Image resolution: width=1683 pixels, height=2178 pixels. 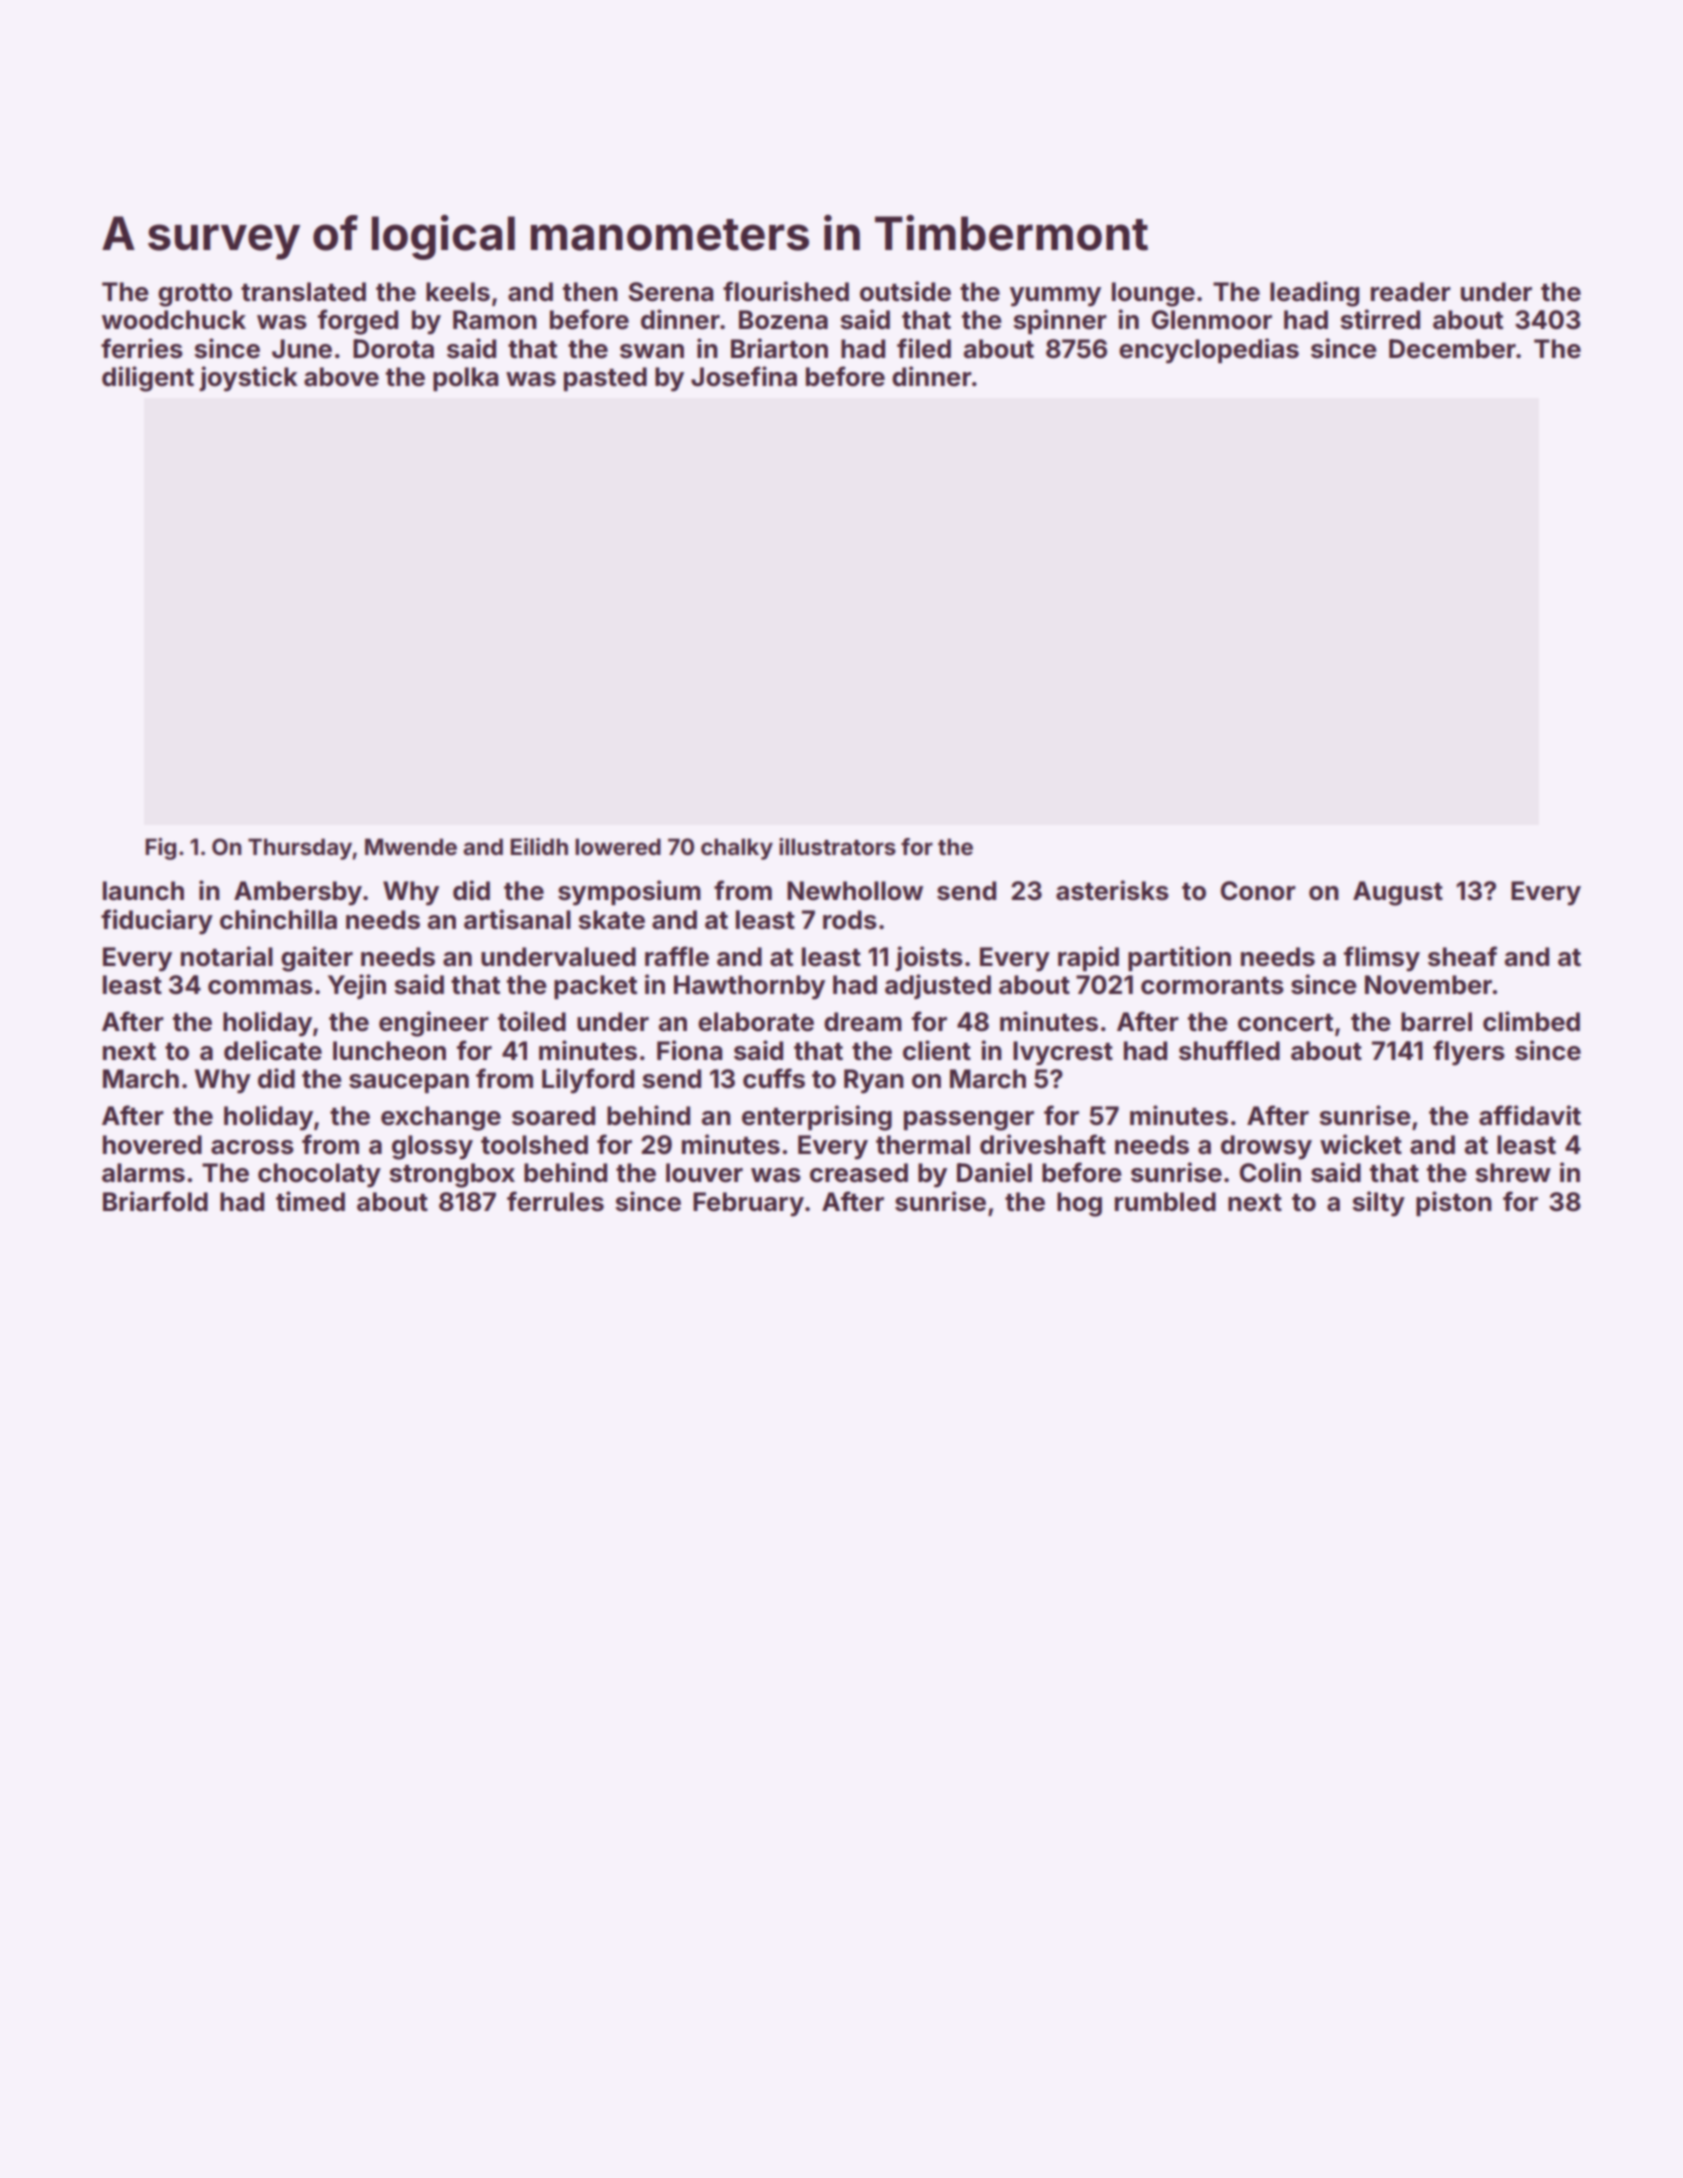 What do you see at coordinates (737, 849) in the document?
I see `chalky` at bounding box center [737, 849].
